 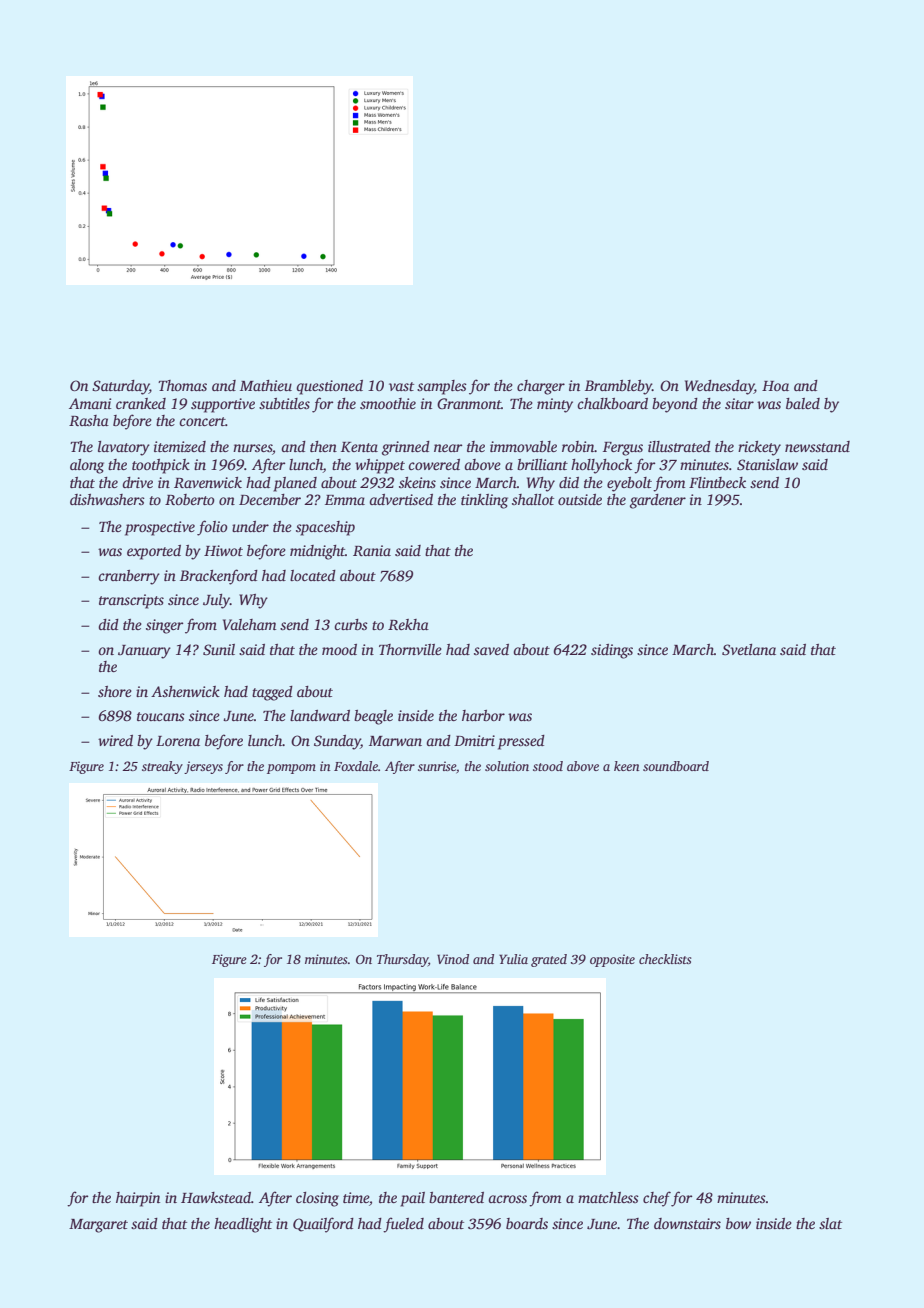 What do you see at coordinates (491, 649) in the document?
I see `saved` at bounding box center [491, 649].
